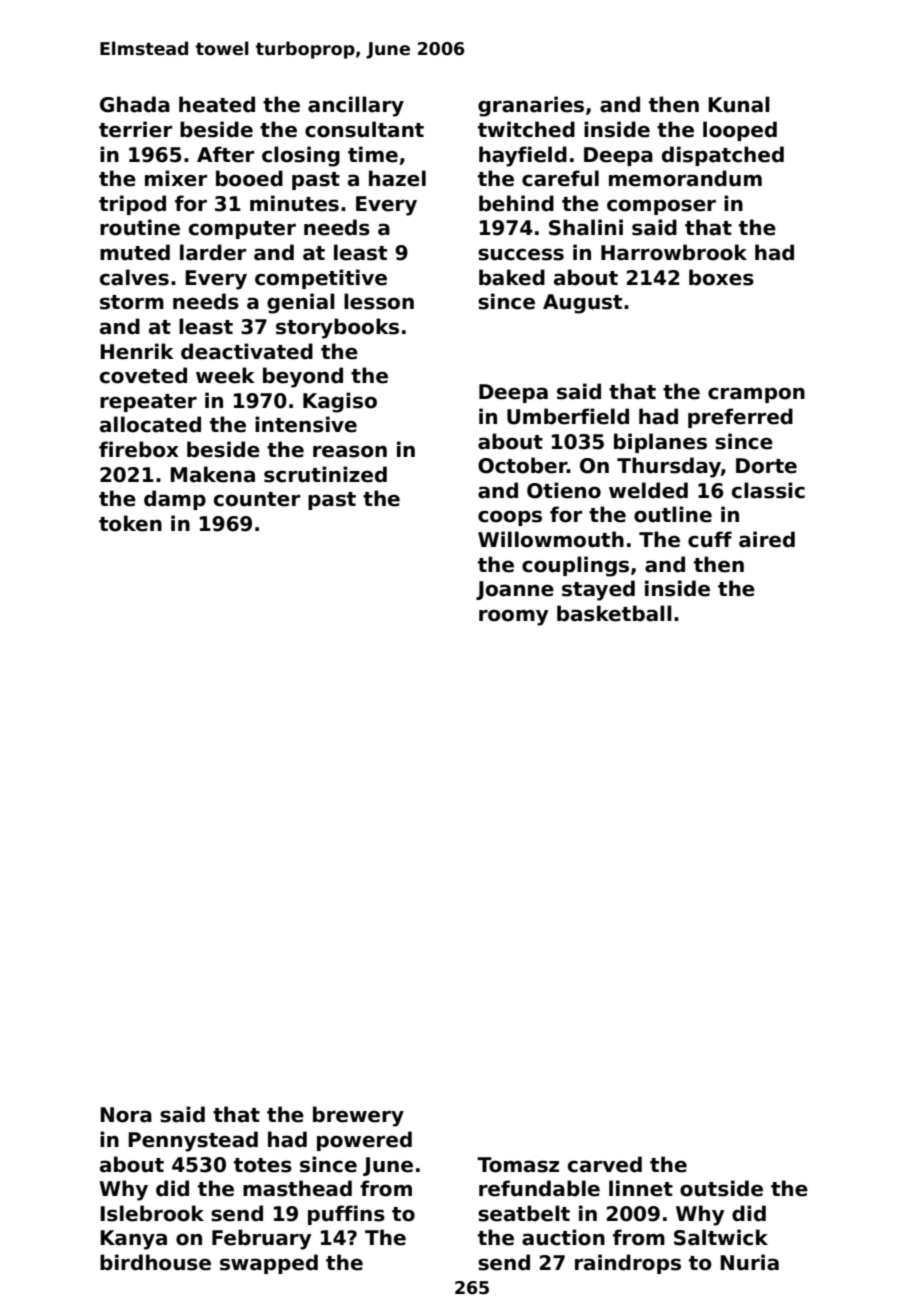 This screenshot has width=908, height=1316. What do you see at coordinates (269, 1264) in the screenshot?
I see `swapped` at bounding box center [269, 1264].
